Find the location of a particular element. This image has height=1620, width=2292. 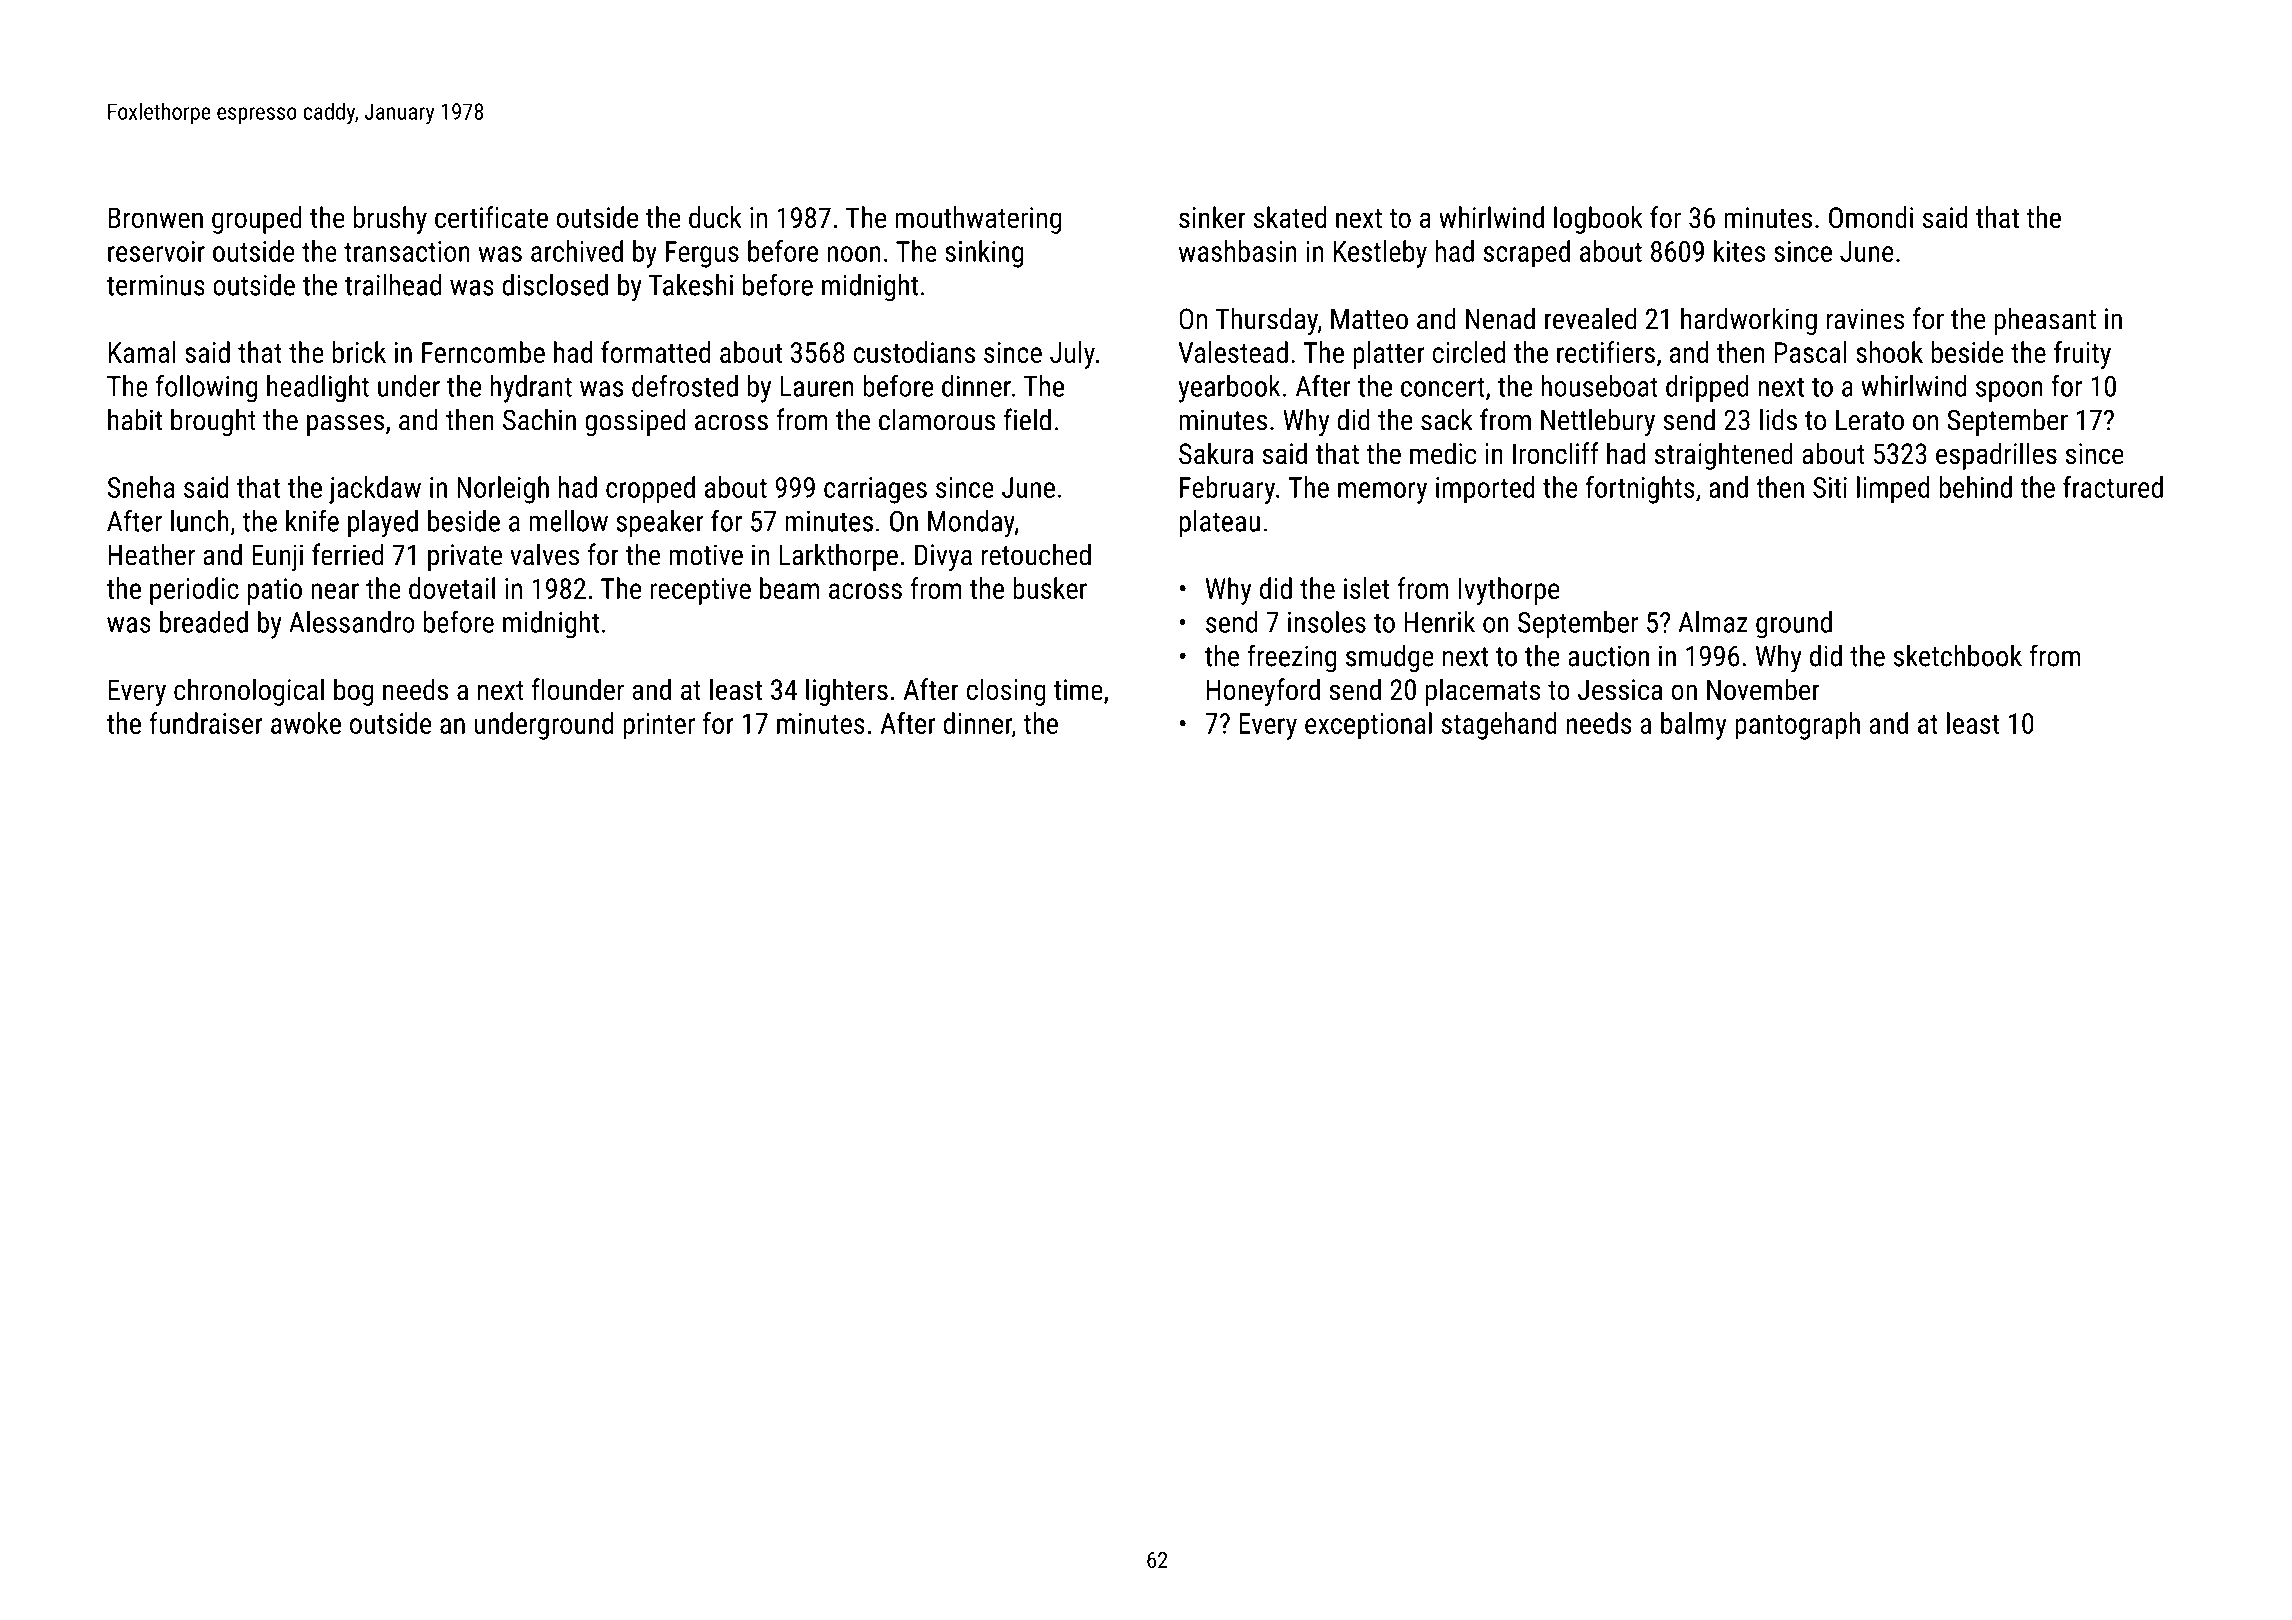

printer is located at coordinates (659, 726).
